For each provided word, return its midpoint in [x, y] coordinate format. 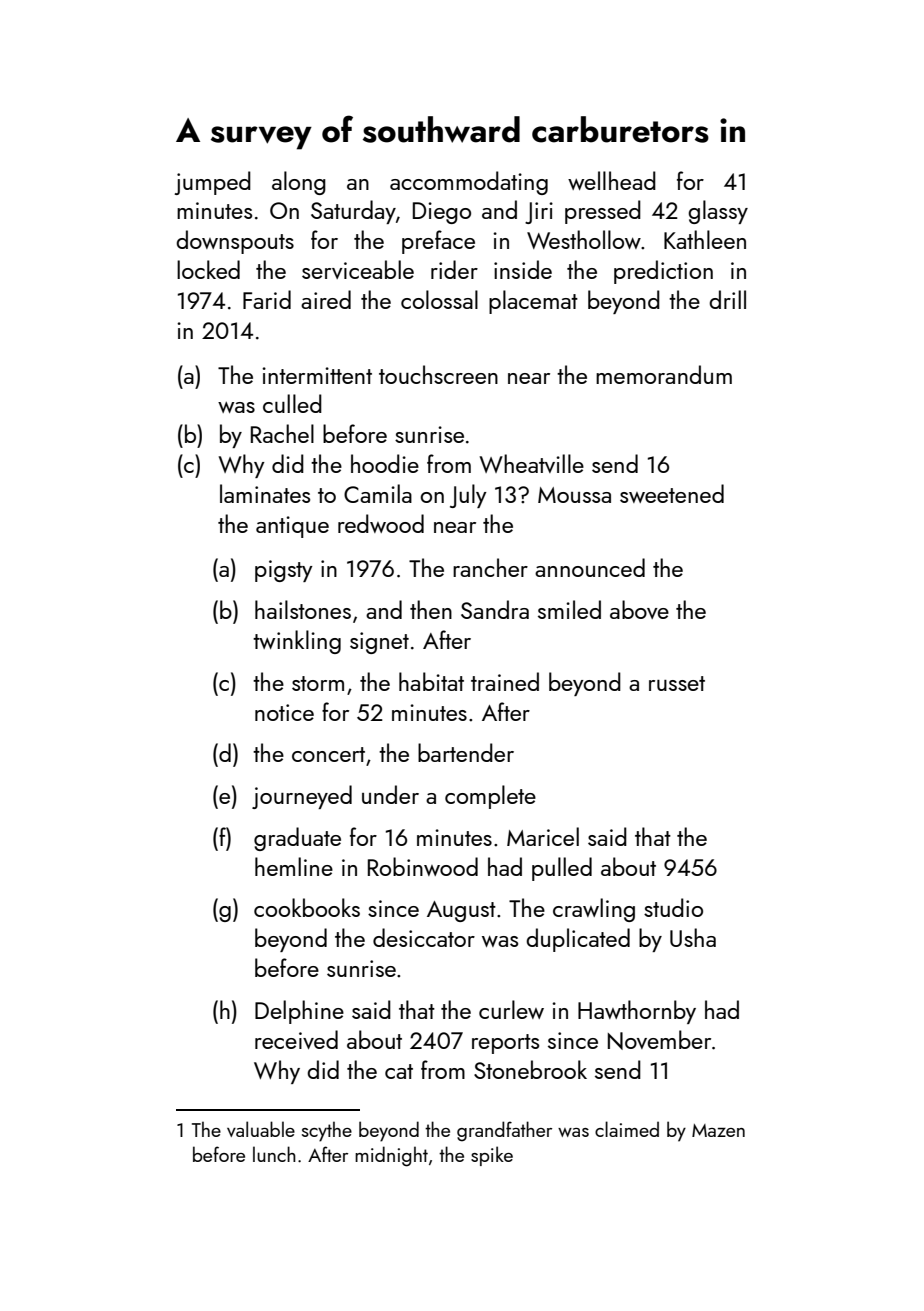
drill [727, 299]
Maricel [543, 836]
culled [292, 403]
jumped [213, 183]
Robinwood [423, 866]
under [390, 794]
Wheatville [532, 463]
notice [284, 712]
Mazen [718, 1130]
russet [677, 683]
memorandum [664, 374]
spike [492, 1156]
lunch [274, 1154]
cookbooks [307, 907]
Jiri [539, 213]
